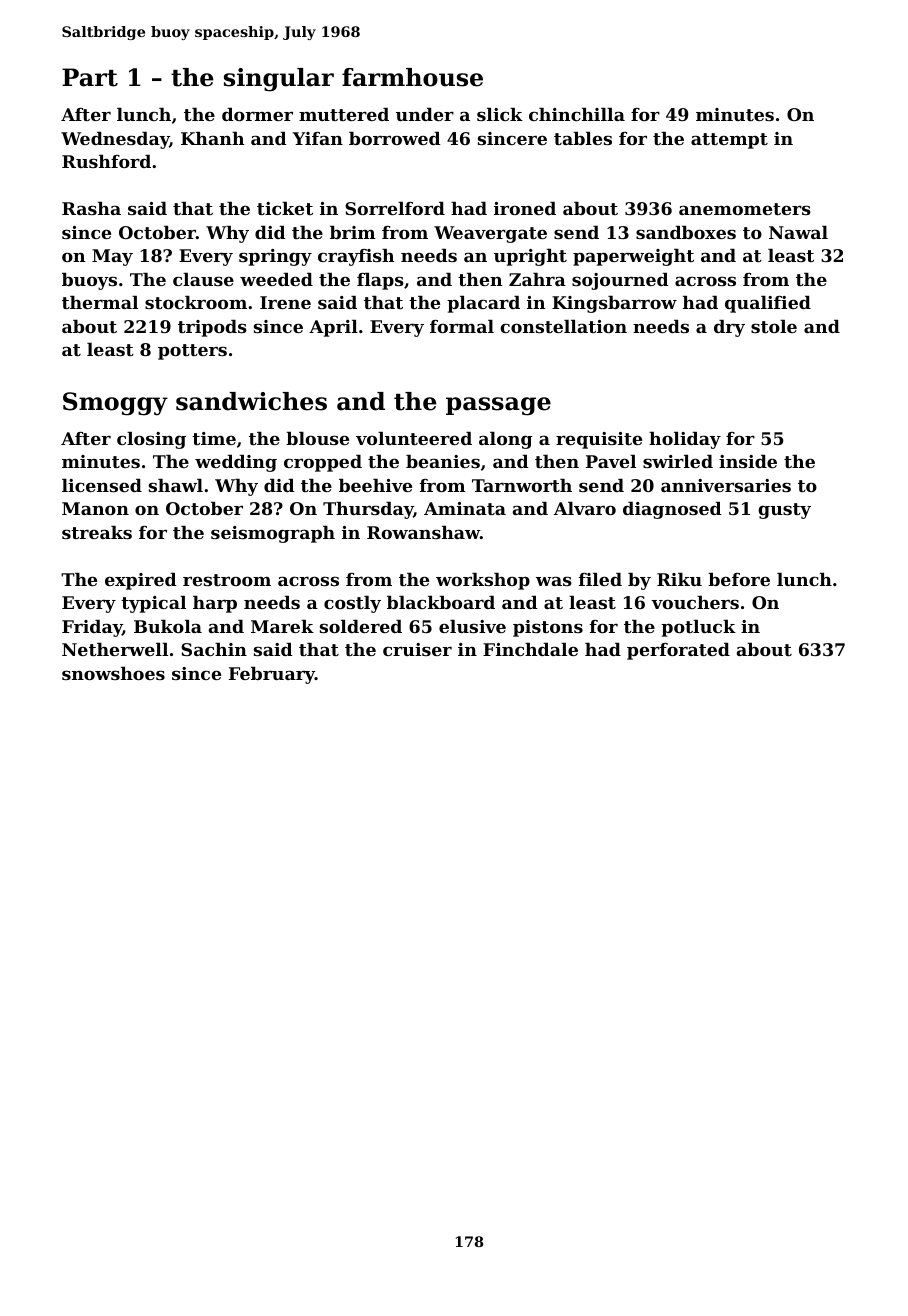  I want to click on thermal, so click(100, 302).
